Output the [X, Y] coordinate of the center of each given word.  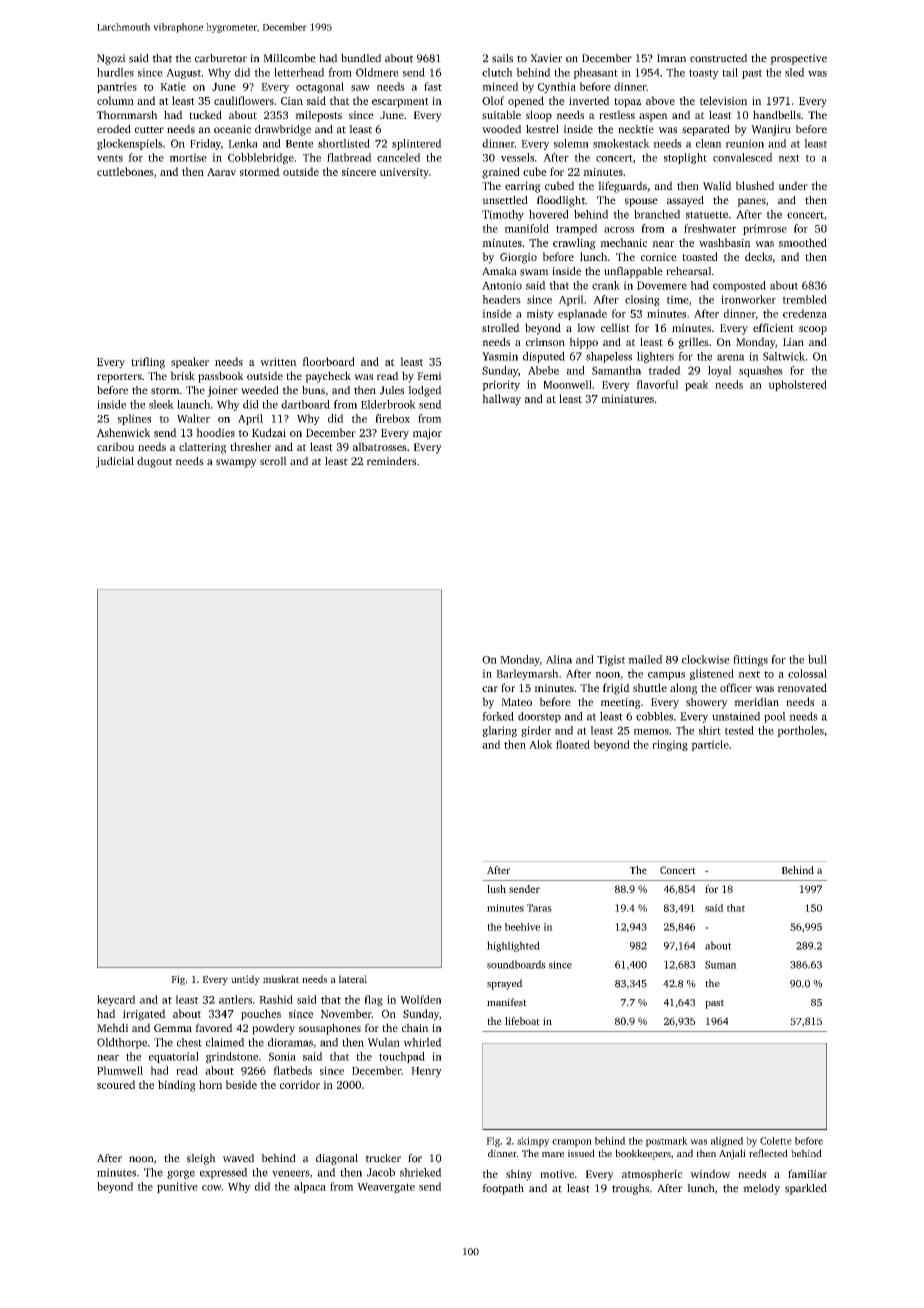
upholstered [797, 385]
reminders [391, 461]
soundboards [516, 964]
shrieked [421, 1172]
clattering [203, 448]
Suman [721, 965]
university [404, 173]
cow [212, 1188]
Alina [559, 659]
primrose [765, 229]
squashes [761, 371]
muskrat [281, 979]
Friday [205, 144]
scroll [273, 461]
